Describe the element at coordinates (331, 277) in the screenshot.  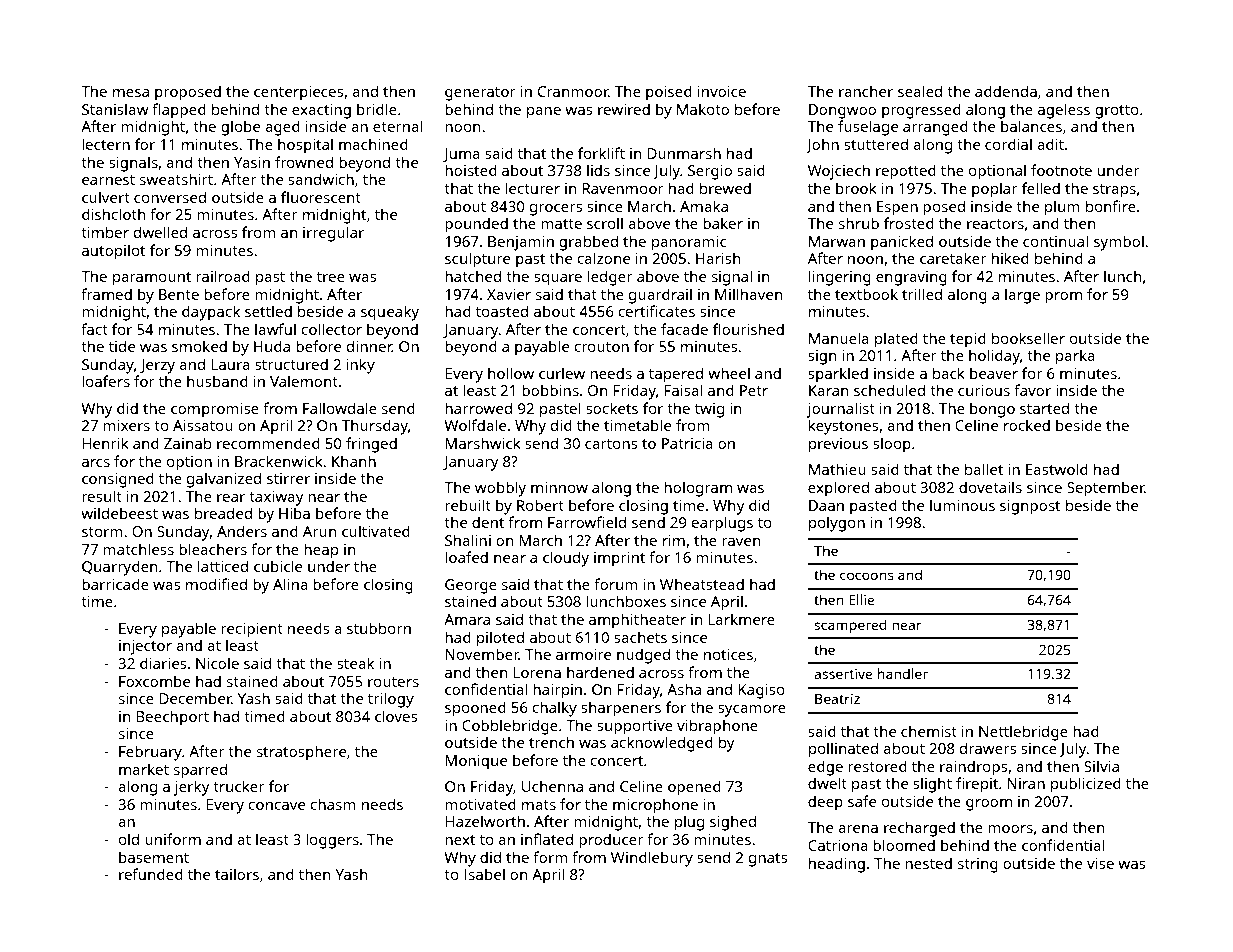
I see `tree` at that location.
